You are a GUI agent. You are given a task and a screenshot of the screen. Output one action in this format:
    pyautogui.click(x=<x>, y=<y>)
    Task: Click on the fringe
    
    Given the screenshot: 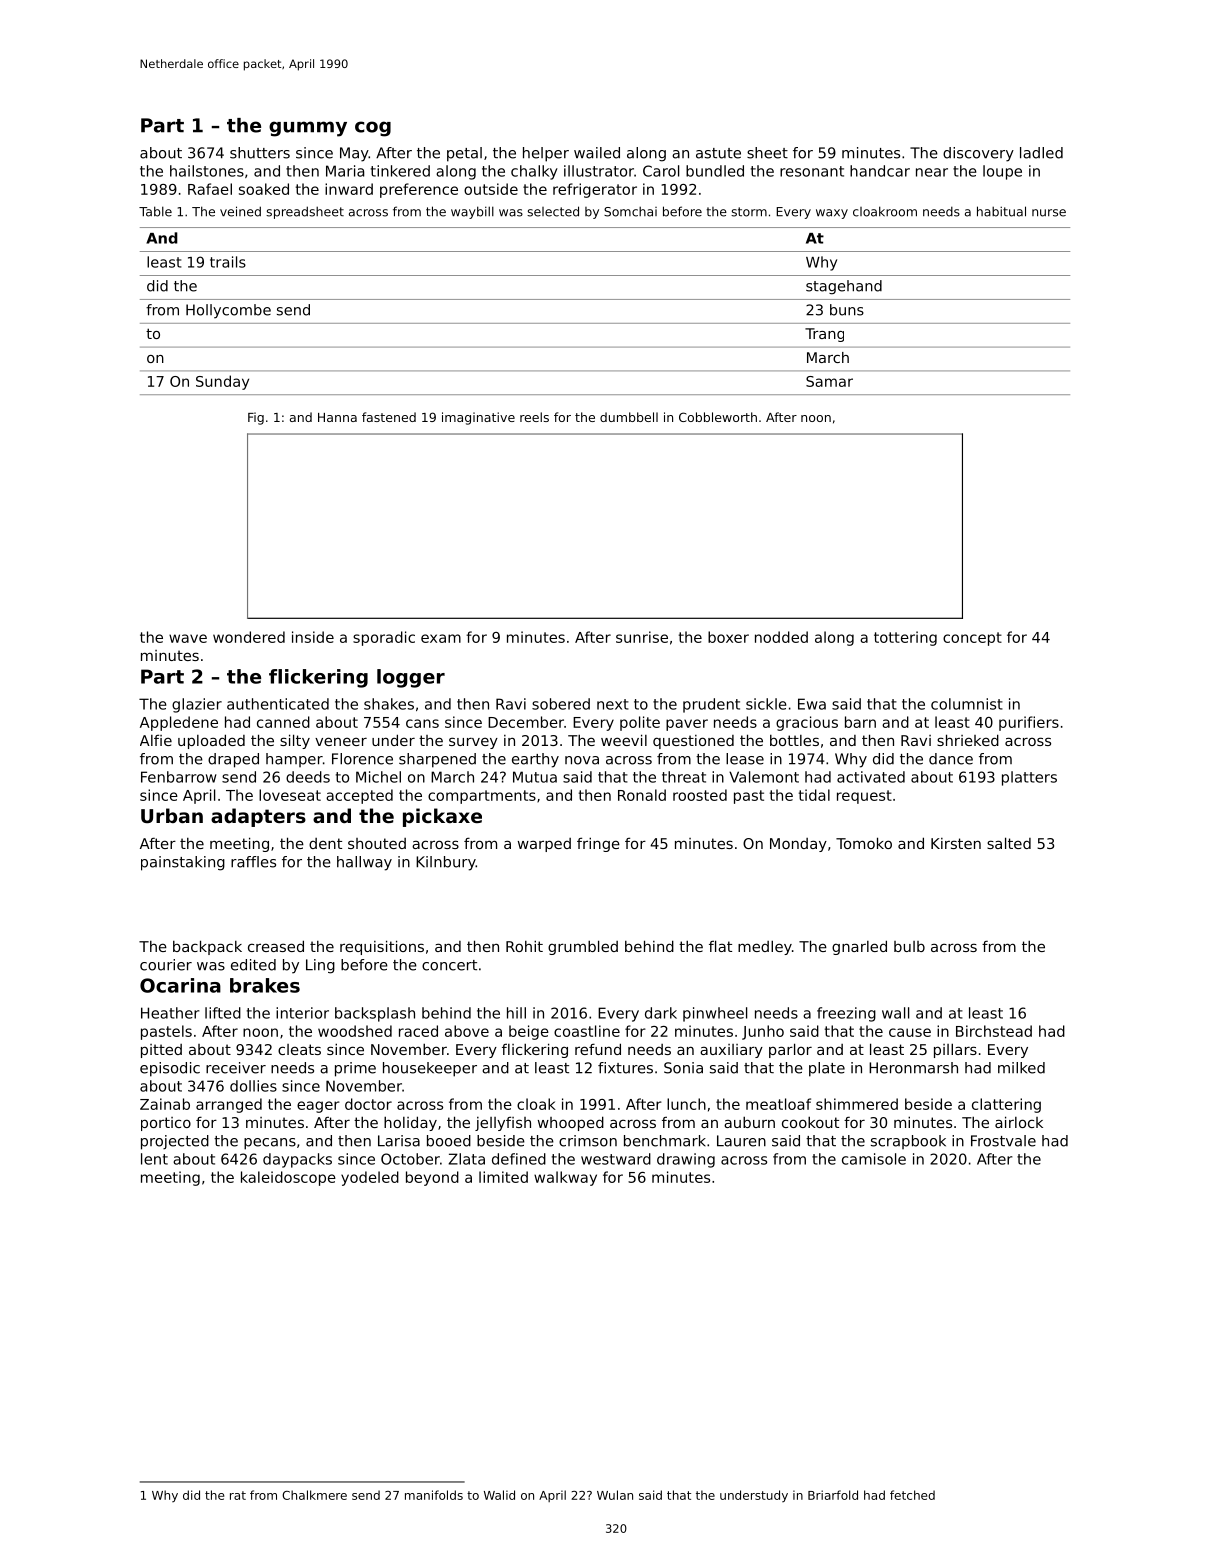 What is the action you would take?
    pyautogui.click(x=598, y=844)
